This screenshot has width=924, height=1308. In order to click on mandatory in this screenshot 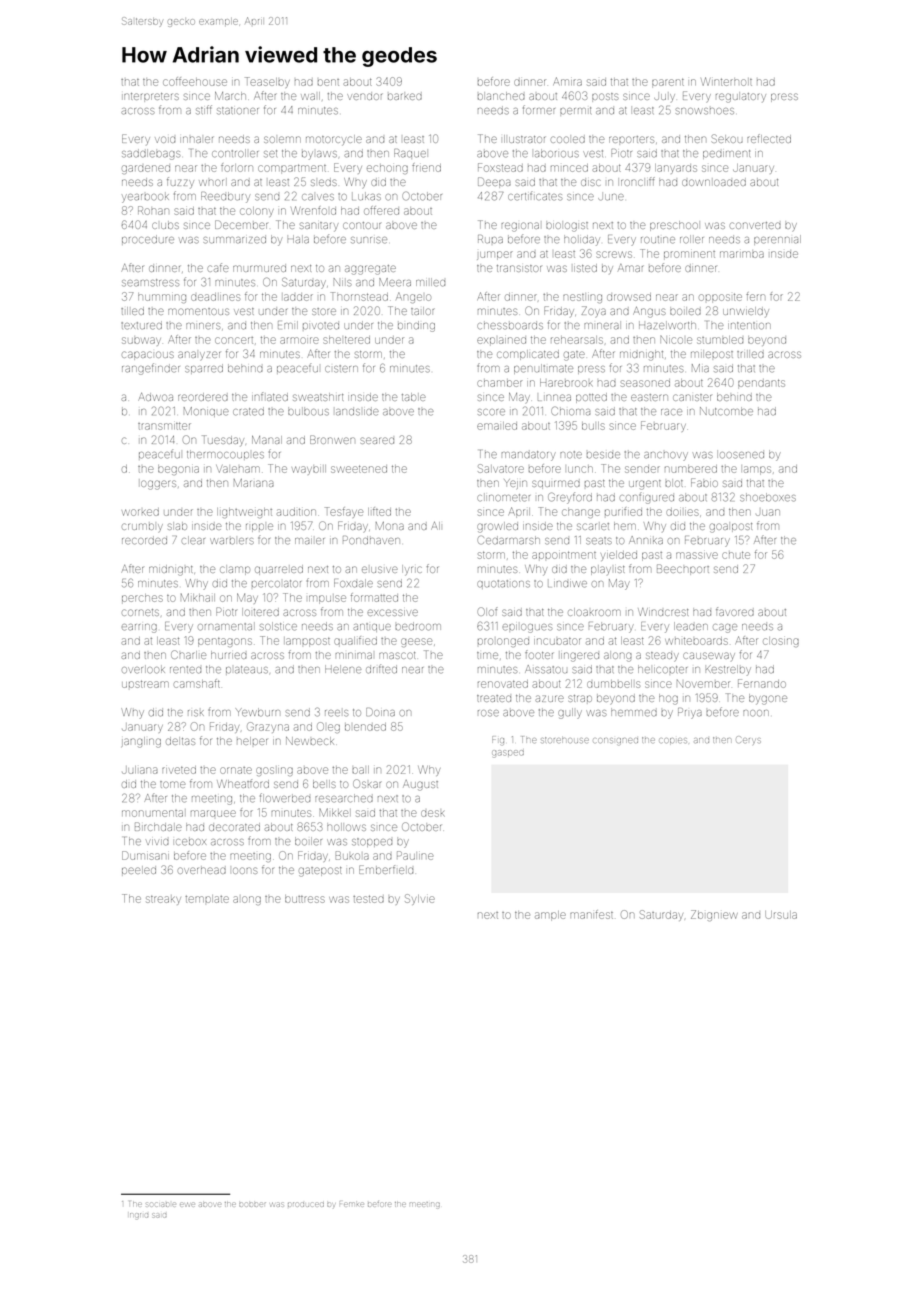, I will do `click(529, 456)`.
